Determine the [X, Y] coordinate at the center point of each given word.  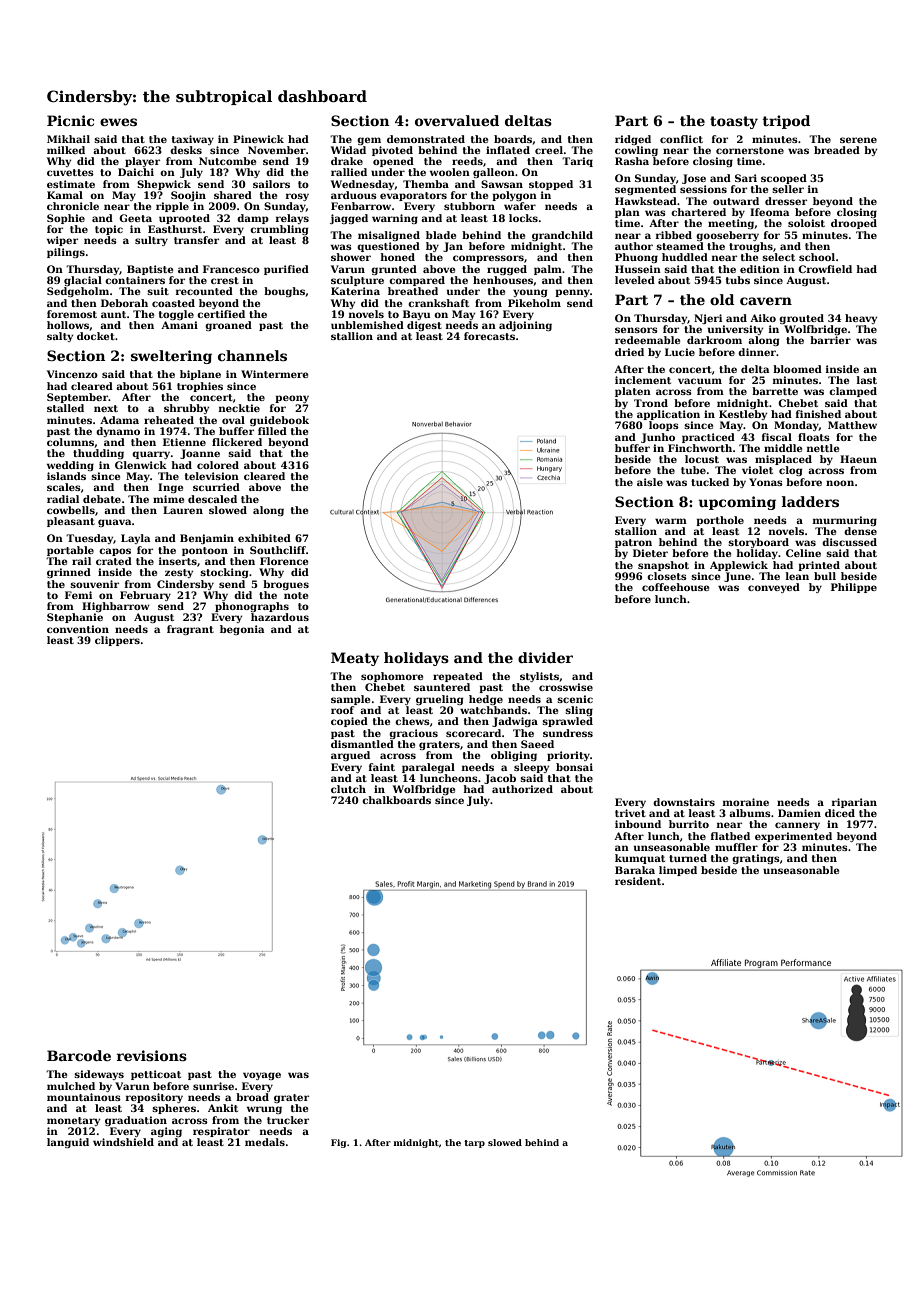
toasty [734, 122]
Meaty [355, 659]
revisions [152, 1055]
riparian [854, 803]
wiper [62, 241]
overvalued [457, 120]
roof [342, 710]
